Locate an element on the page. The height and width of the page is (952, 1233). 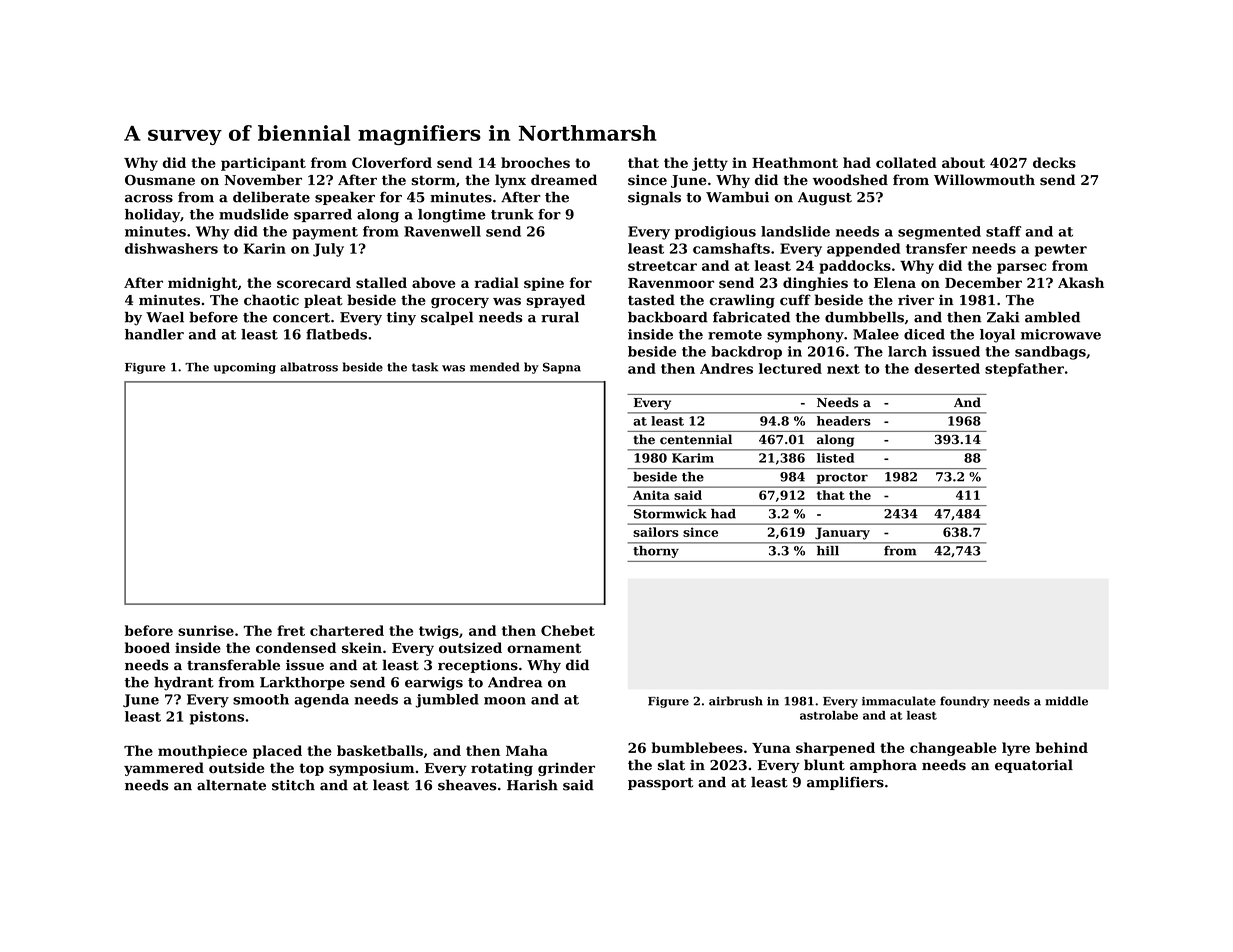
diced is located at coordinates (924, 334).
